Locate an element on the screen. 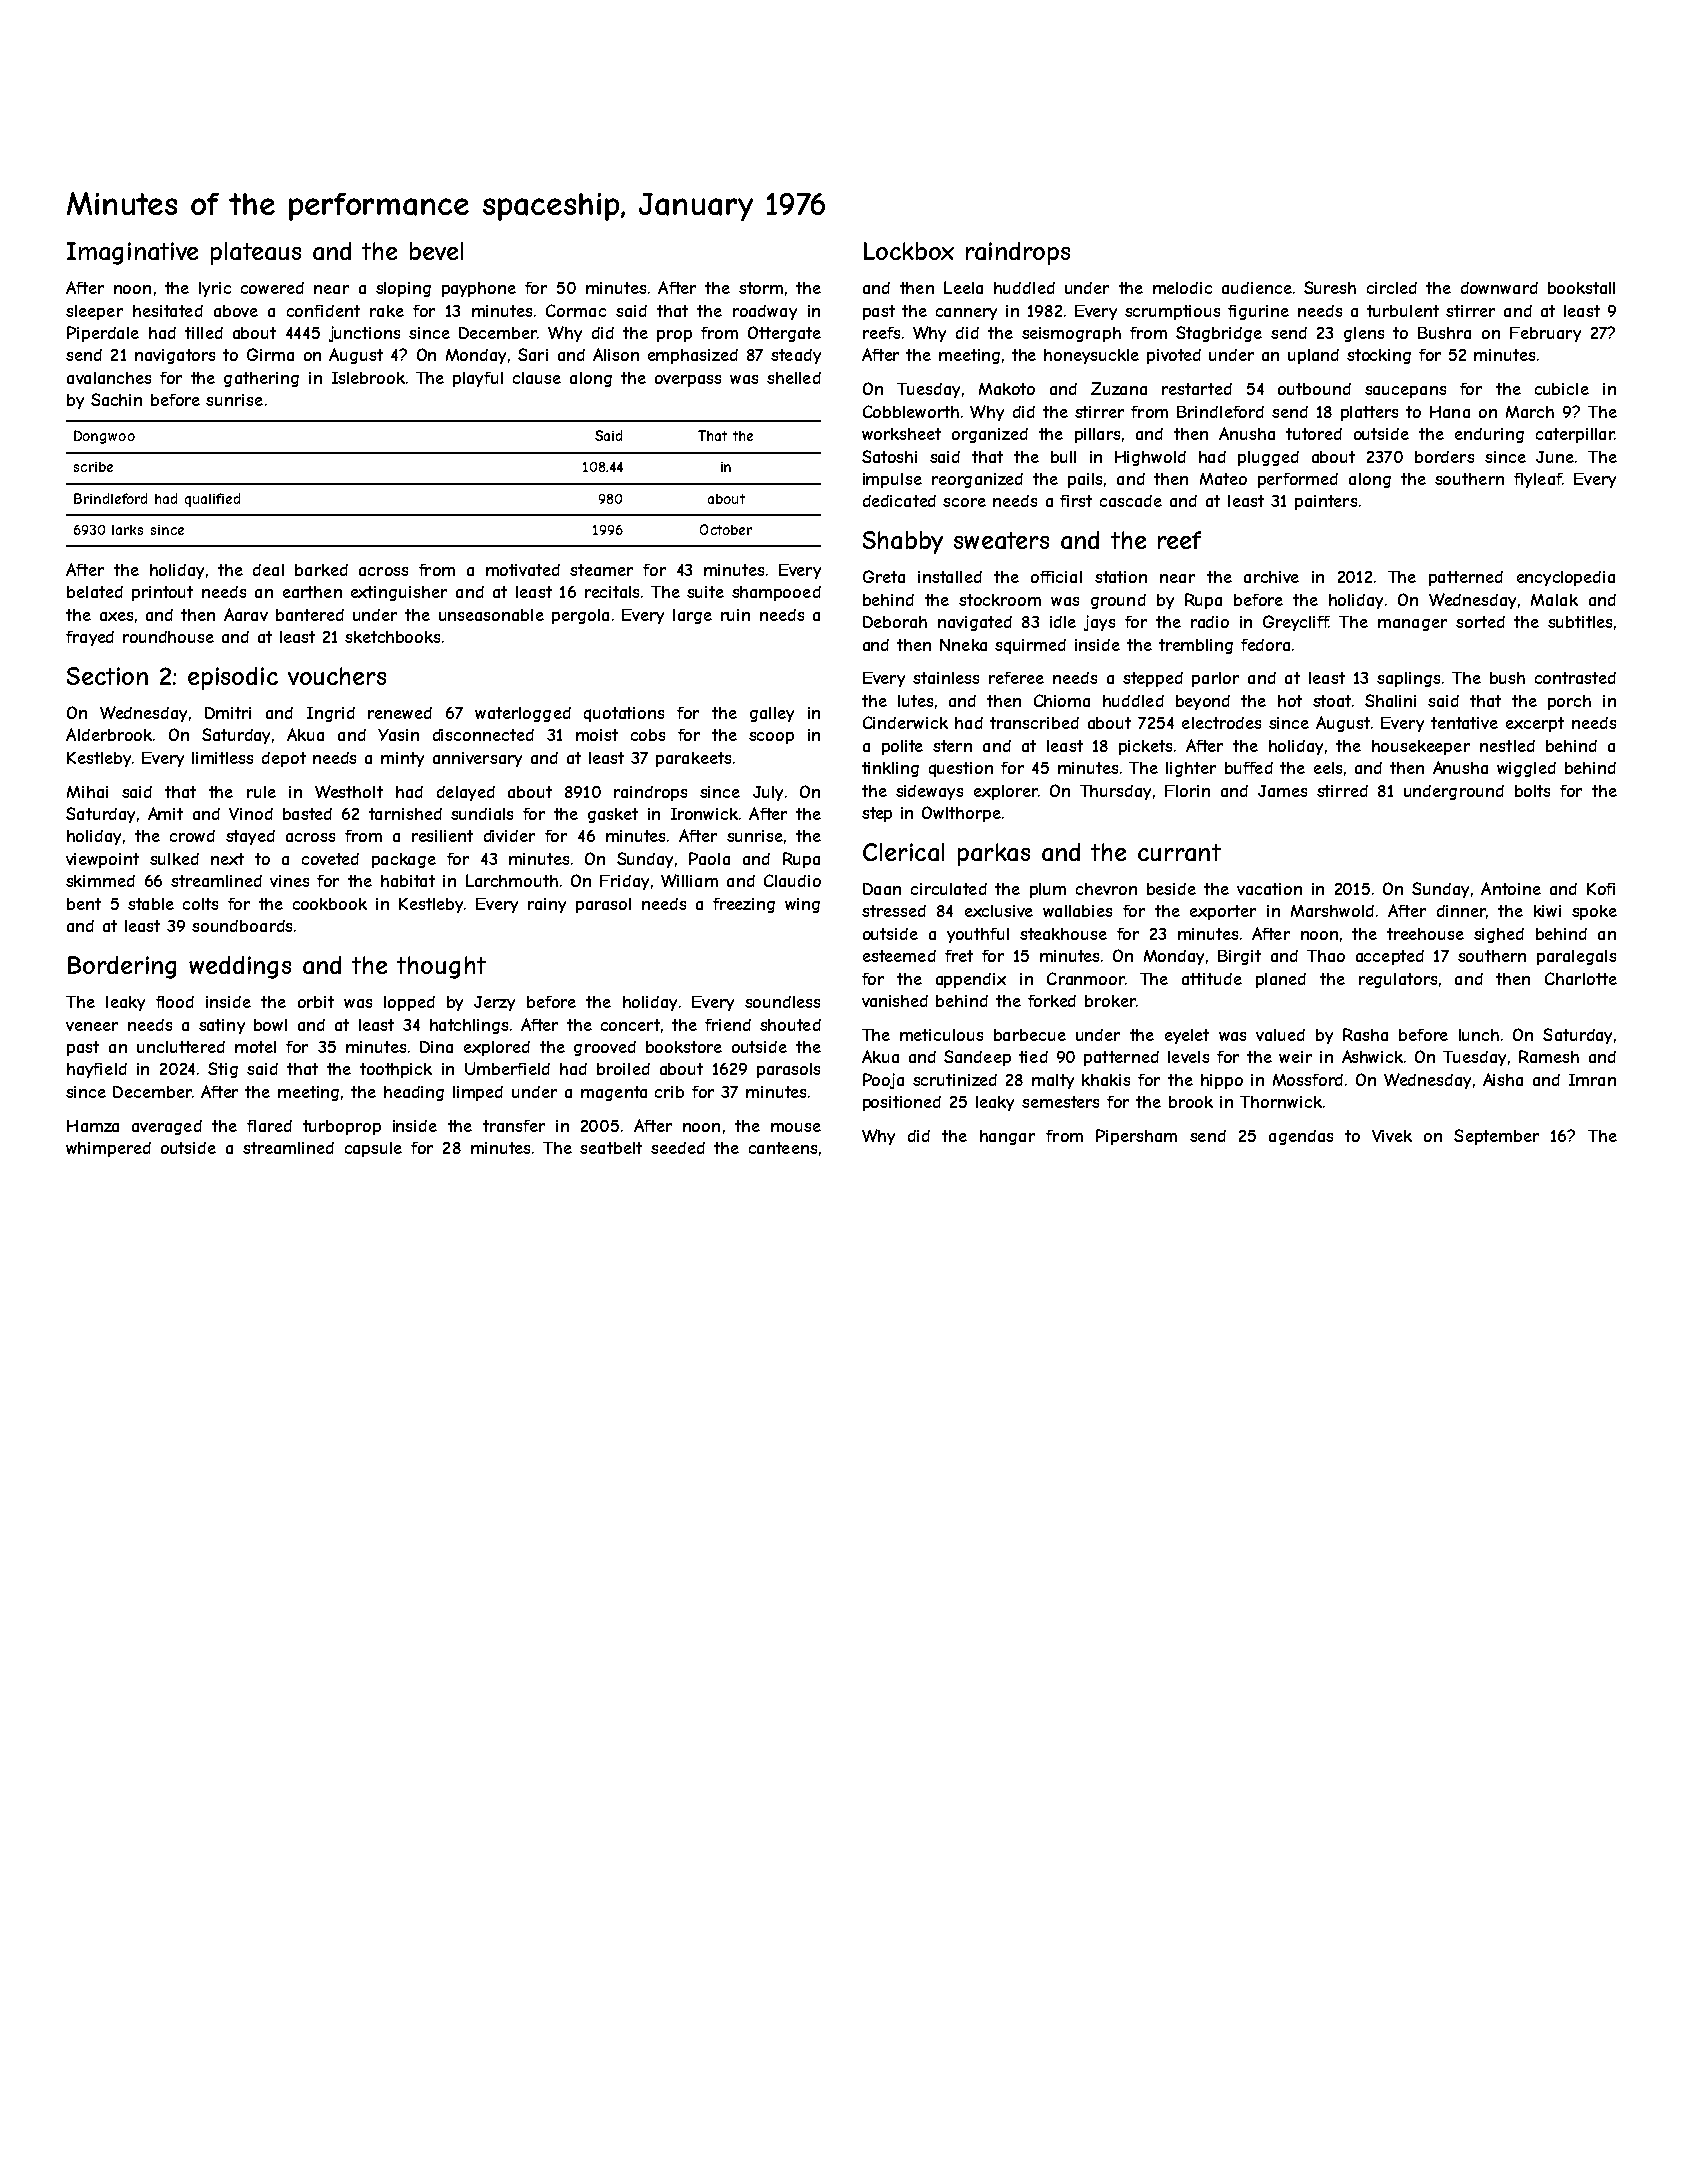  storm is located at coordinates (761, 288).
